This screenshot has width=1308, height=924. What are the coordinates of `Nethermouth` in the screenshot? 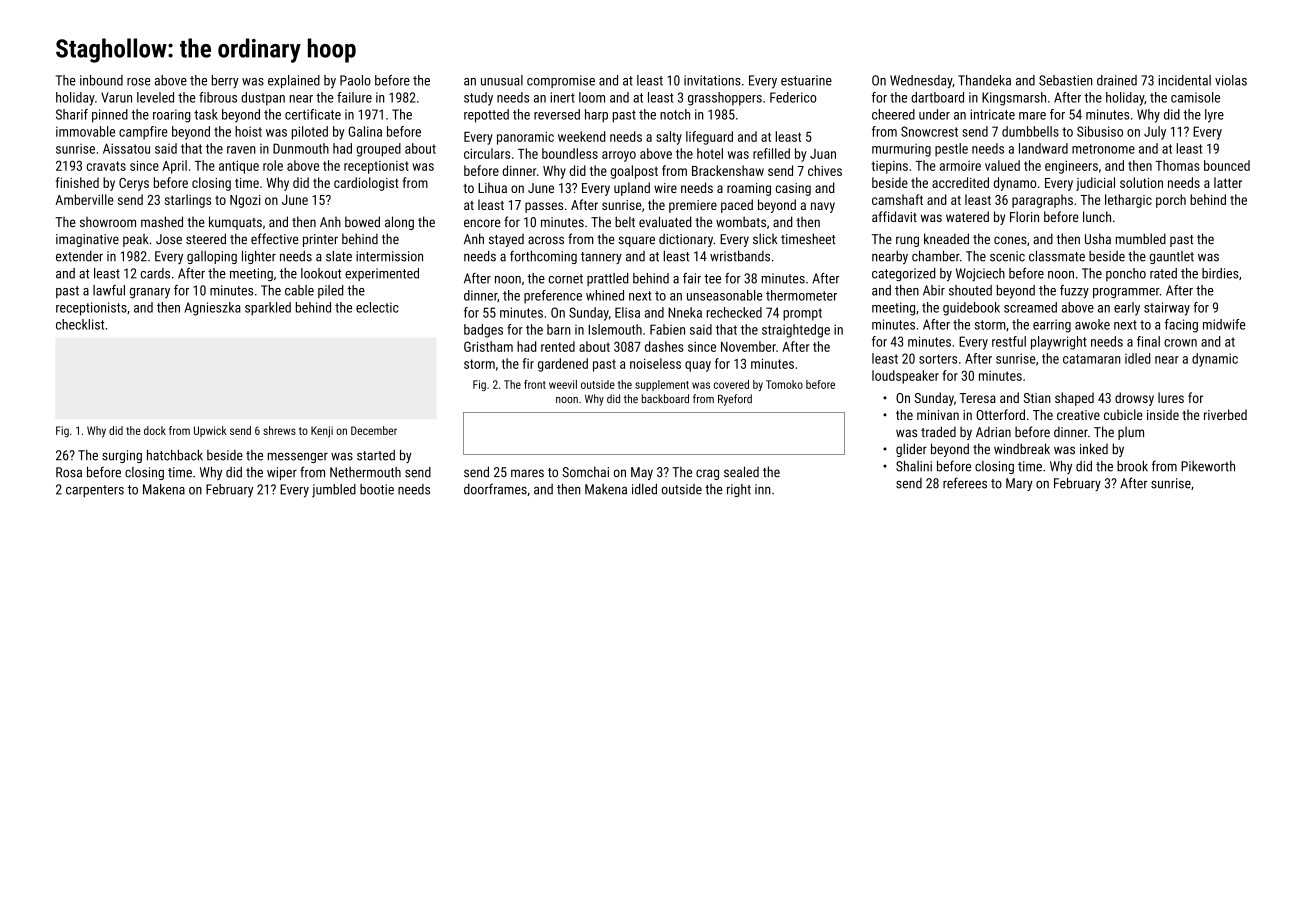 It's located at (365, 472).
